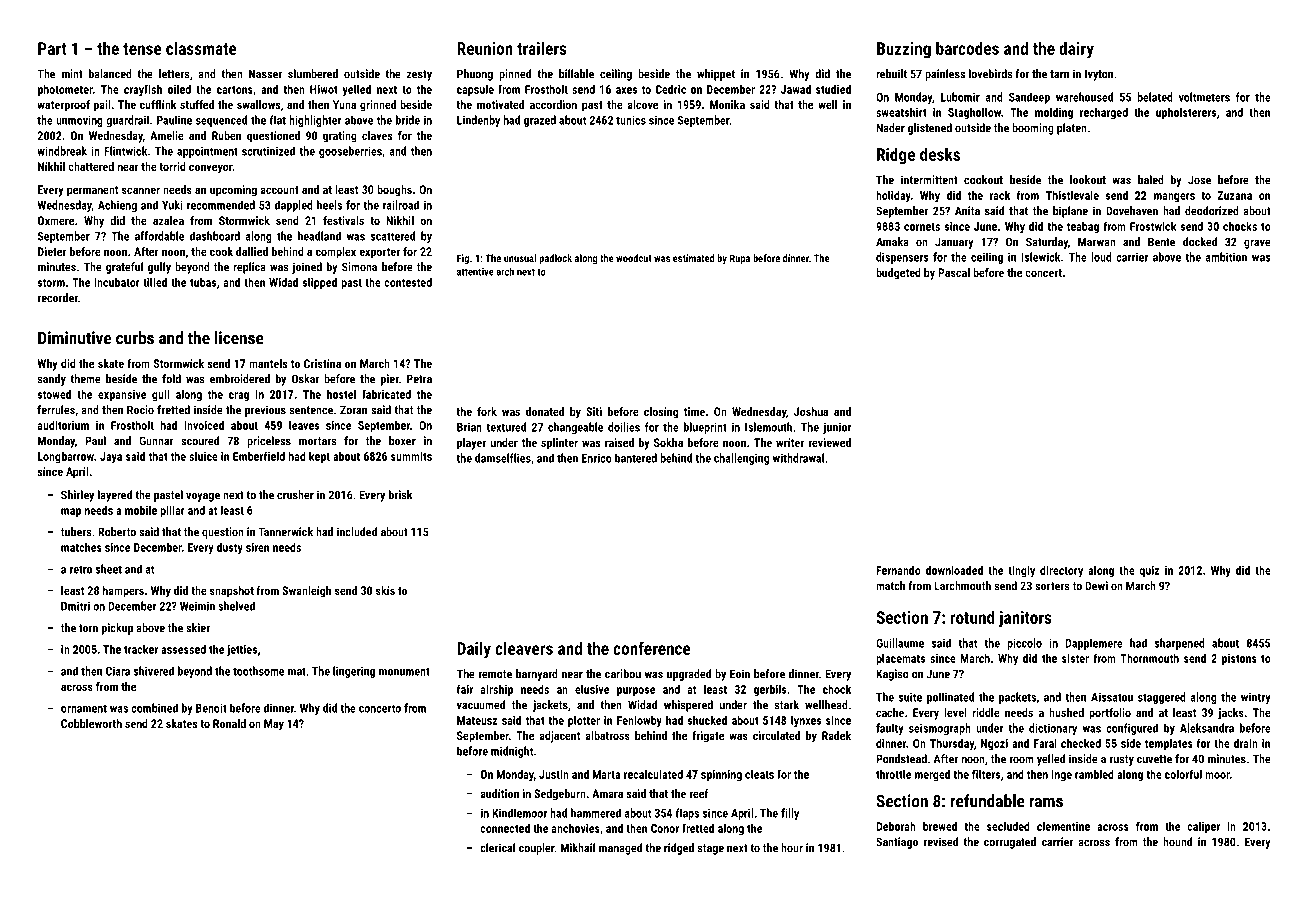 This screenshot has width=1308, height=924. Describe the element at coordinates (631, 120) in the screenshot. I see `tunics` at that location.
